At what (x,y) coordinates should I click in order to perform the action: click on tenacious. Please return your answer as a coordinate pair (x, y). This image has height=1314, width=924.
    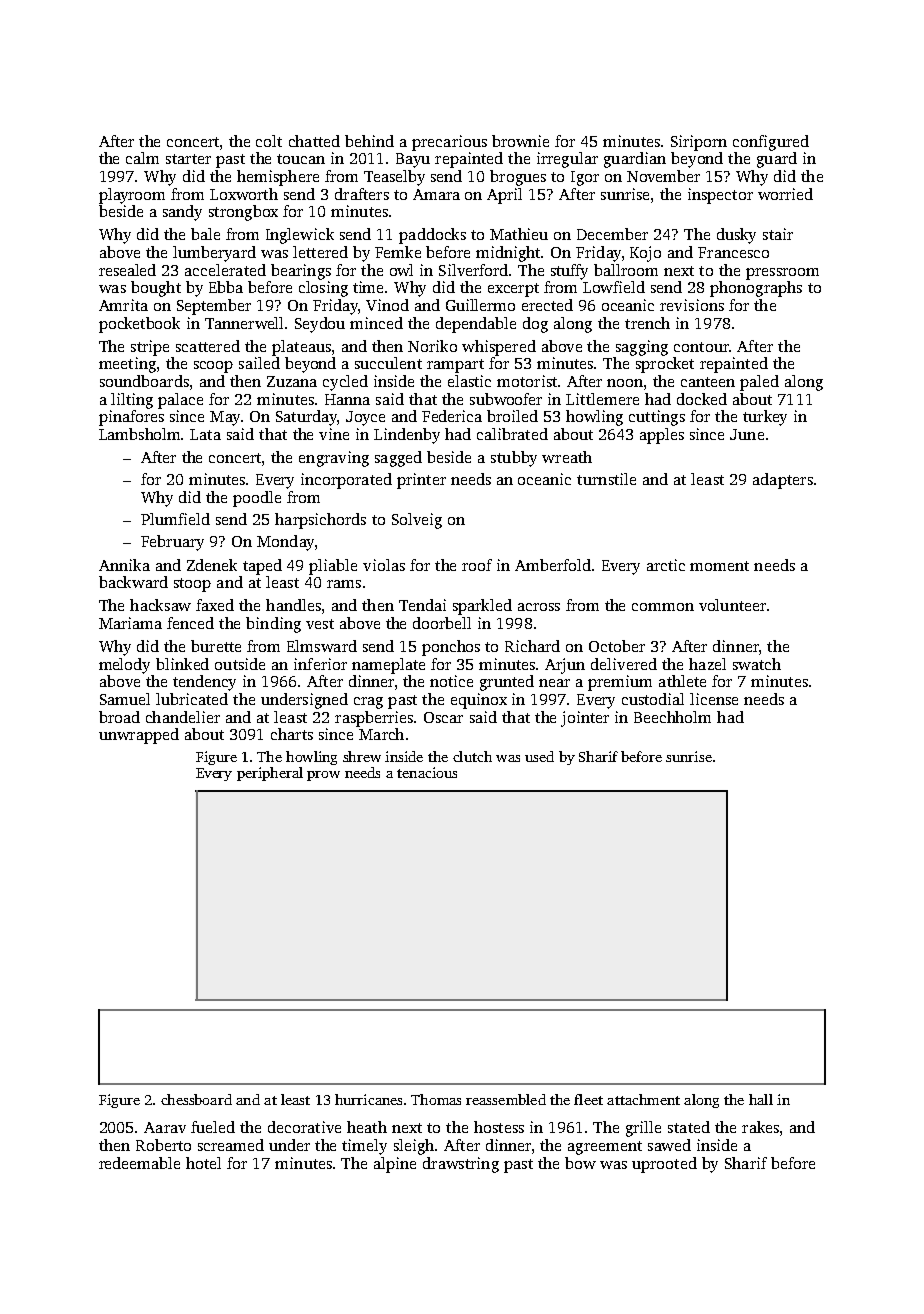
    Looking at the image, I should click on (427, 772).
